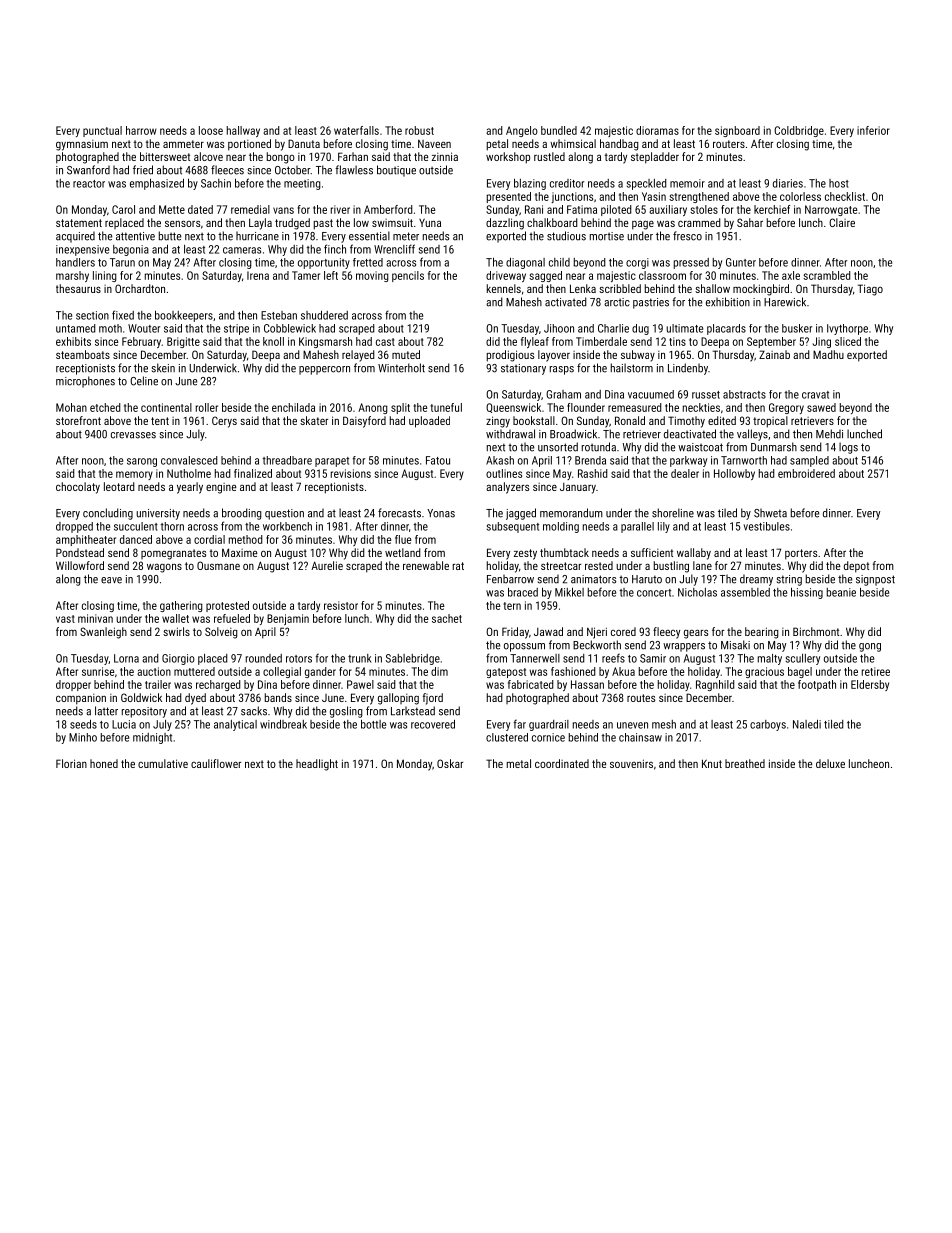 This page has width=952, height=1233. Describe the element at coordinates (450, 763) in the page. I see `Oskar` at that location.
